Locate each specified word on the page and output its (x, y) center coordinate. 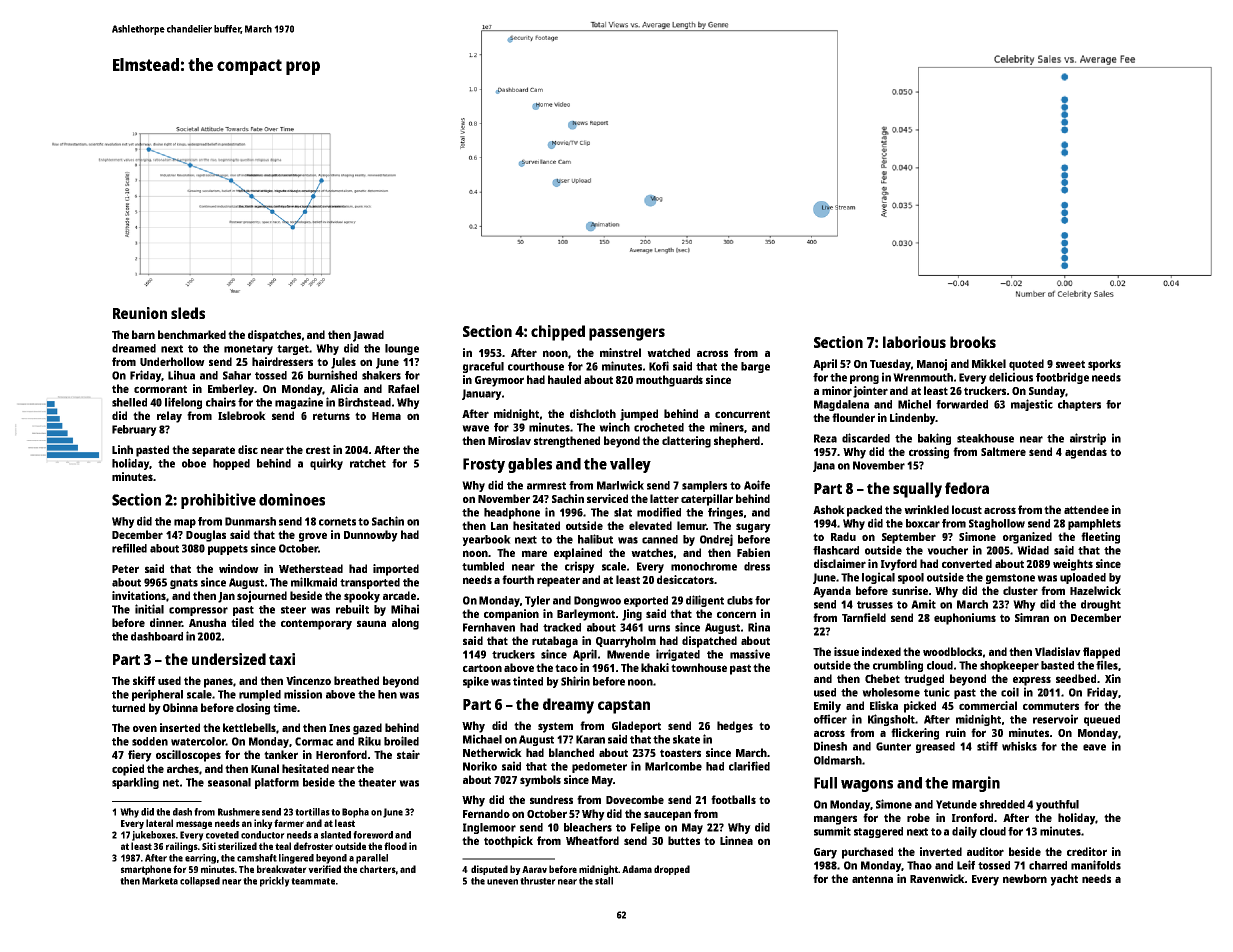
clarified (749, 766)
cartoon (482, 668)
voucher (947, 550)
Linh (122, 449)
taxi (282, 659)
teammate (313, 881)
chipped (558, 333)
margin (976, 784)
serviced (607, 498)
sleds (188, 313)
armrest (546, 486)
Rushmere (239, 812)
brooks (973, 342)
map (185, 523)
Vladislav (1058, 651)
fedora (967, 488)
